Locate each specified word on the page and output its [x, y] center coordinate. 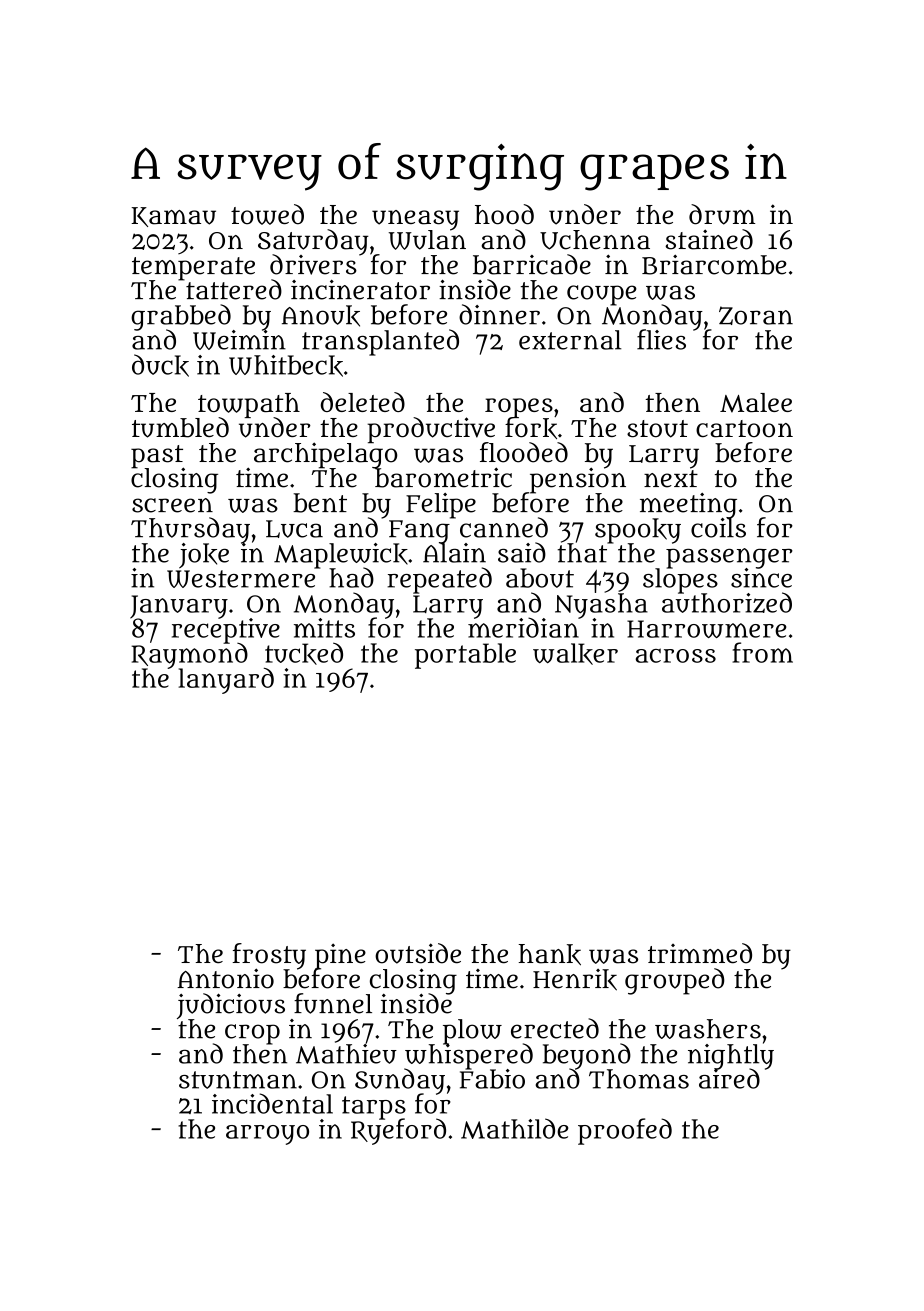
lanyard [226, 681]
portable [465, 656]
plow [472, 1031]
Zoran [756, 315]
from [763, 652]
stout [657, 429]
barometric [442, 478]
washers [708, 1029]
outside [418, 953]
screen [172, 505]
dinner [499, 314]
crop [252, 1034]
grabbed [181, 317]
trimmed [700, 953]
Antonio [225, 978]
